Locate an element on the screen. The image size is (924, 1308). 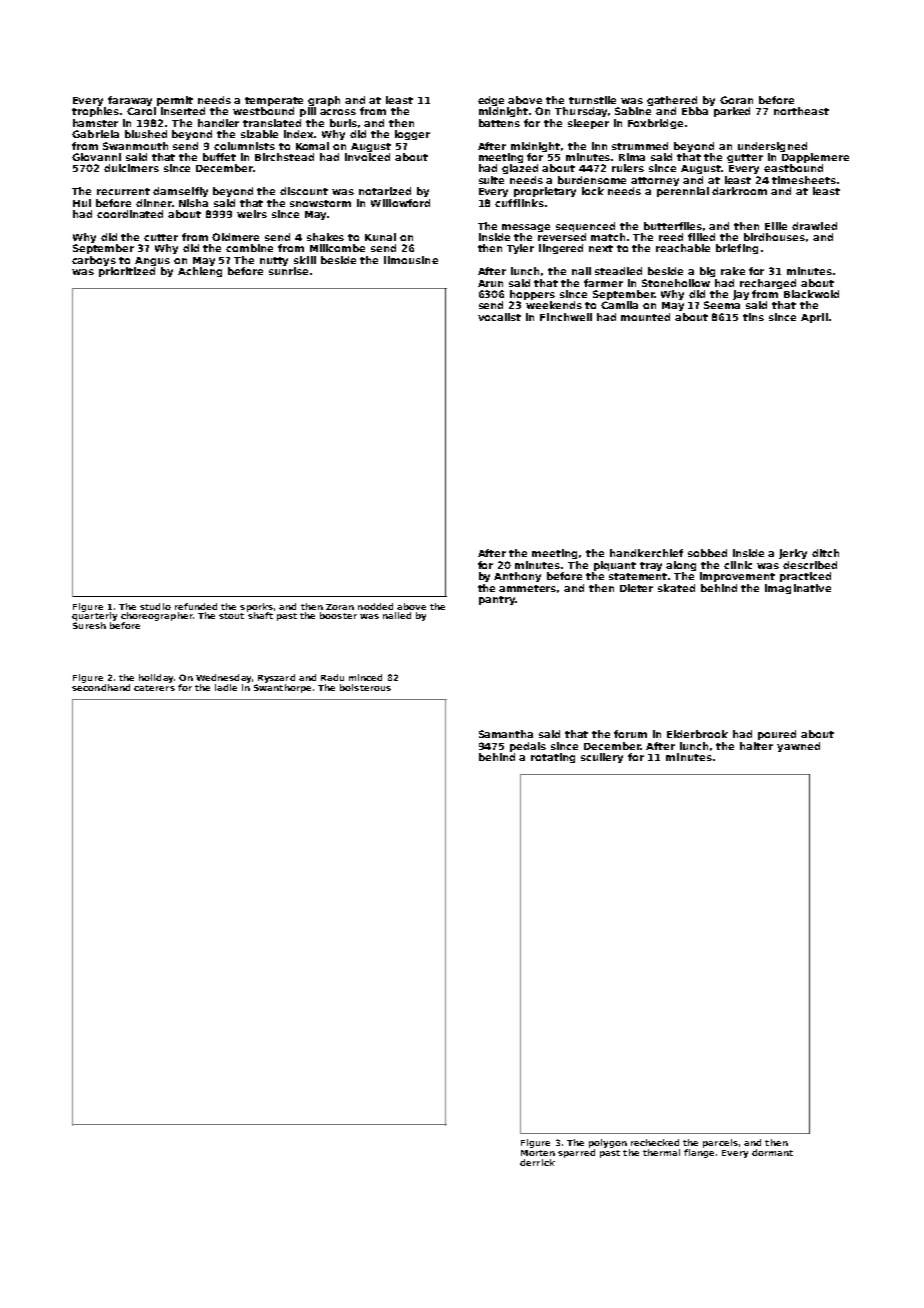
imaginative is located at coordinates (798, 589).
